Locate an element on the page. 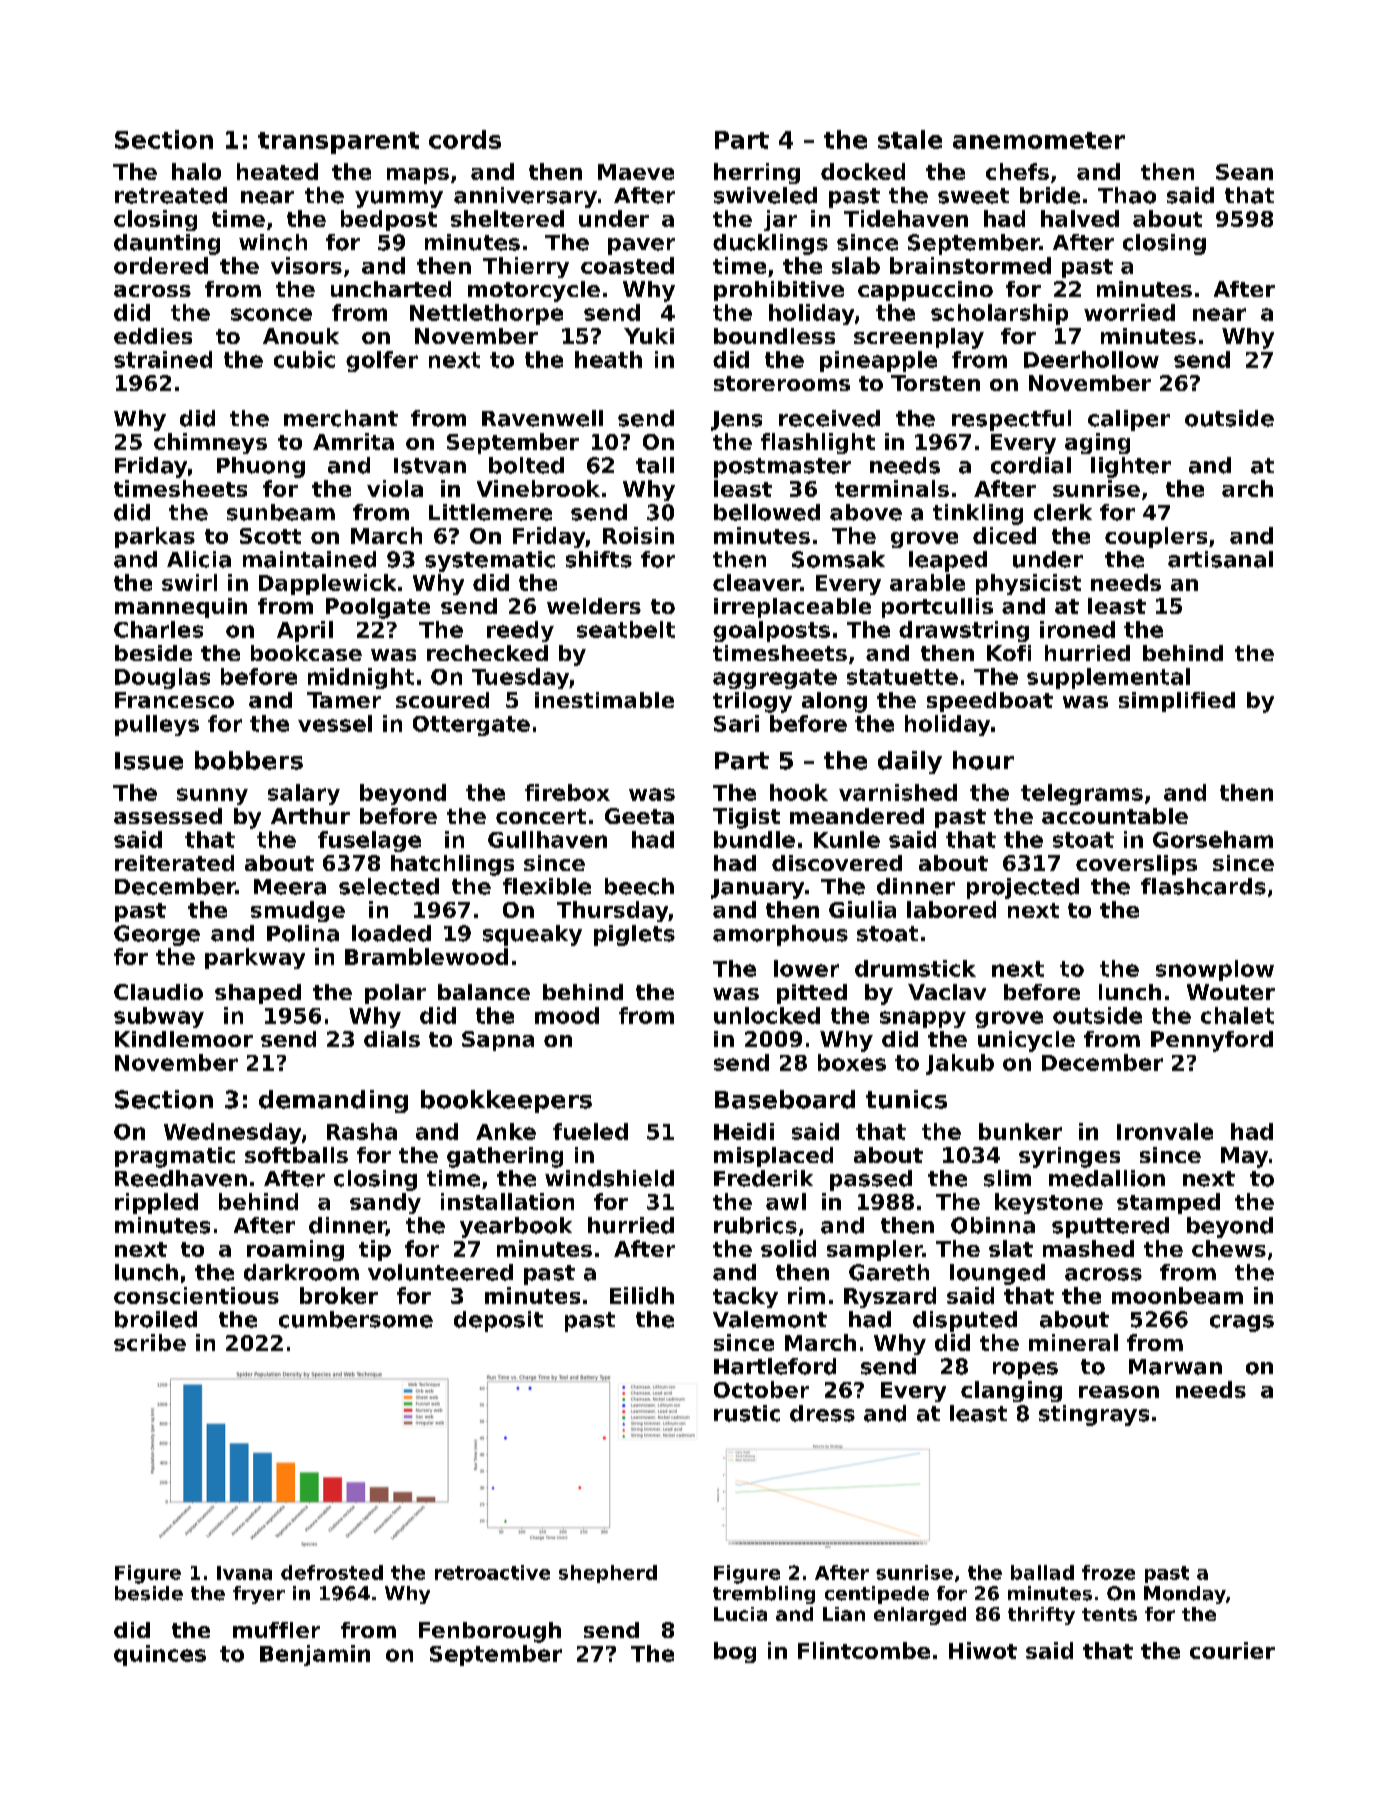 Image resolution: width=1388 pixels, height=1796 pixels. artisanal is located at coordinates (1220, 559).
